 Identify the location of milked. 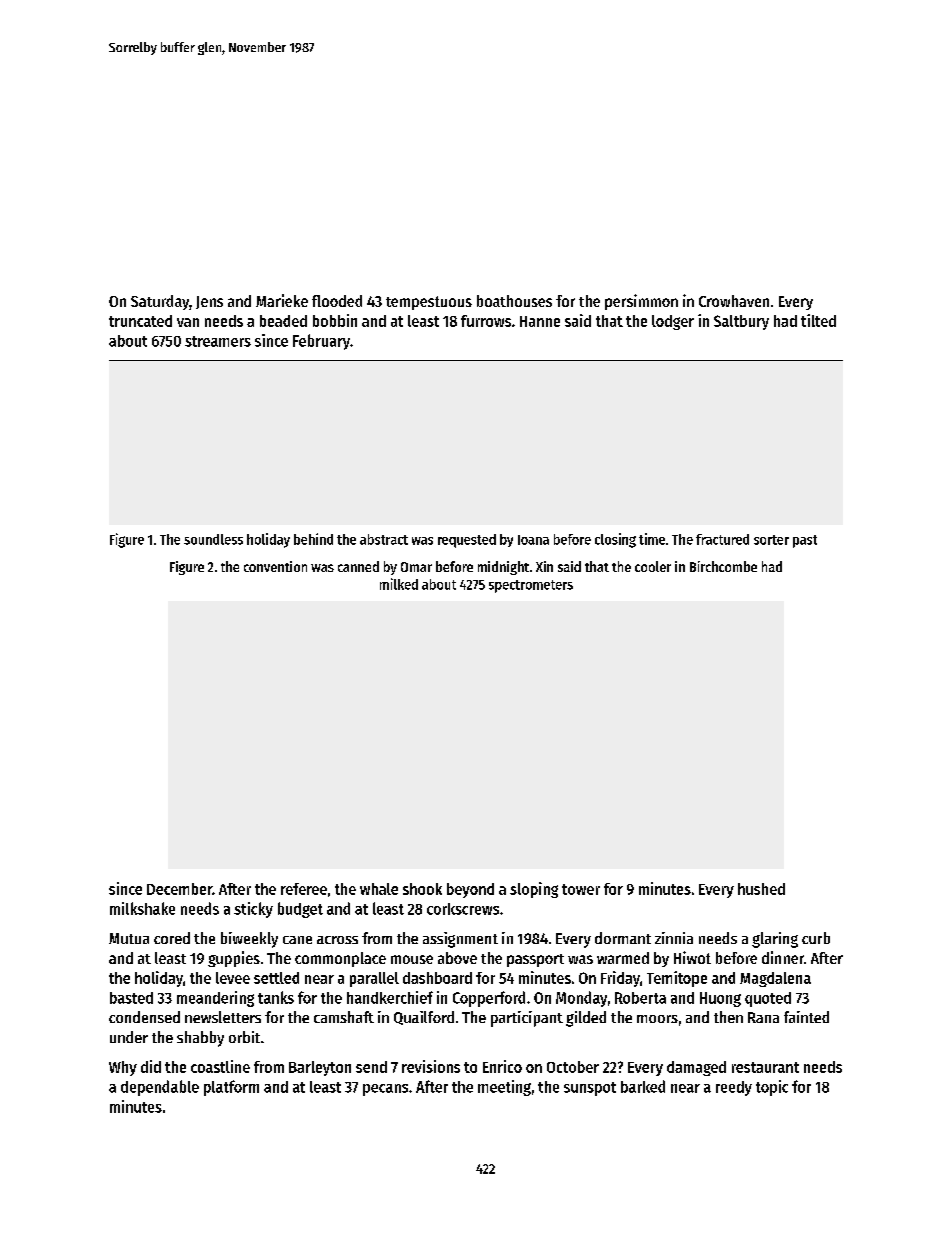
(399, 584).
